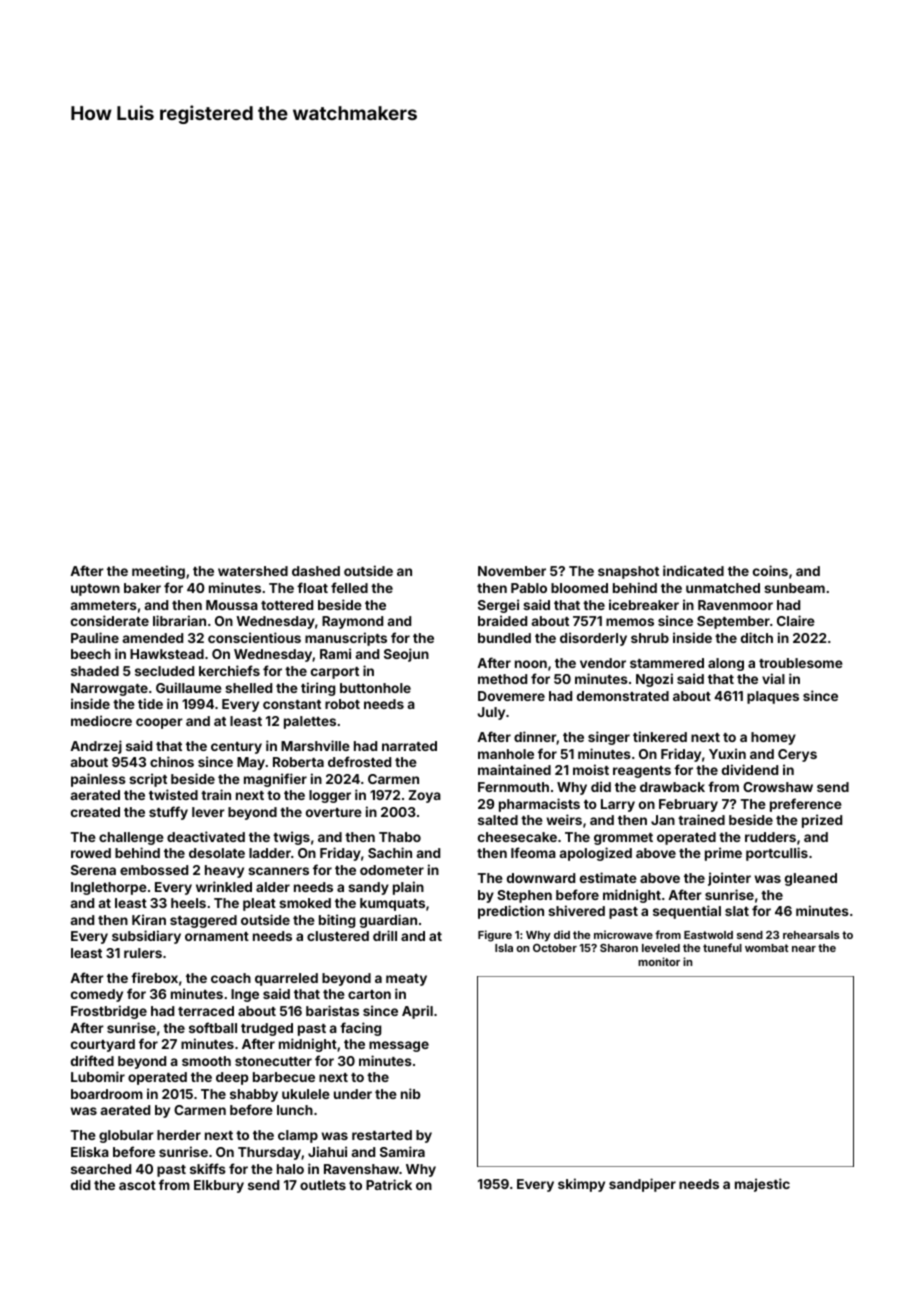 The image size is (924, 1308). Describe the element at coordinates (425, 796) in the screenshot. I see `Zoya` at that location.
